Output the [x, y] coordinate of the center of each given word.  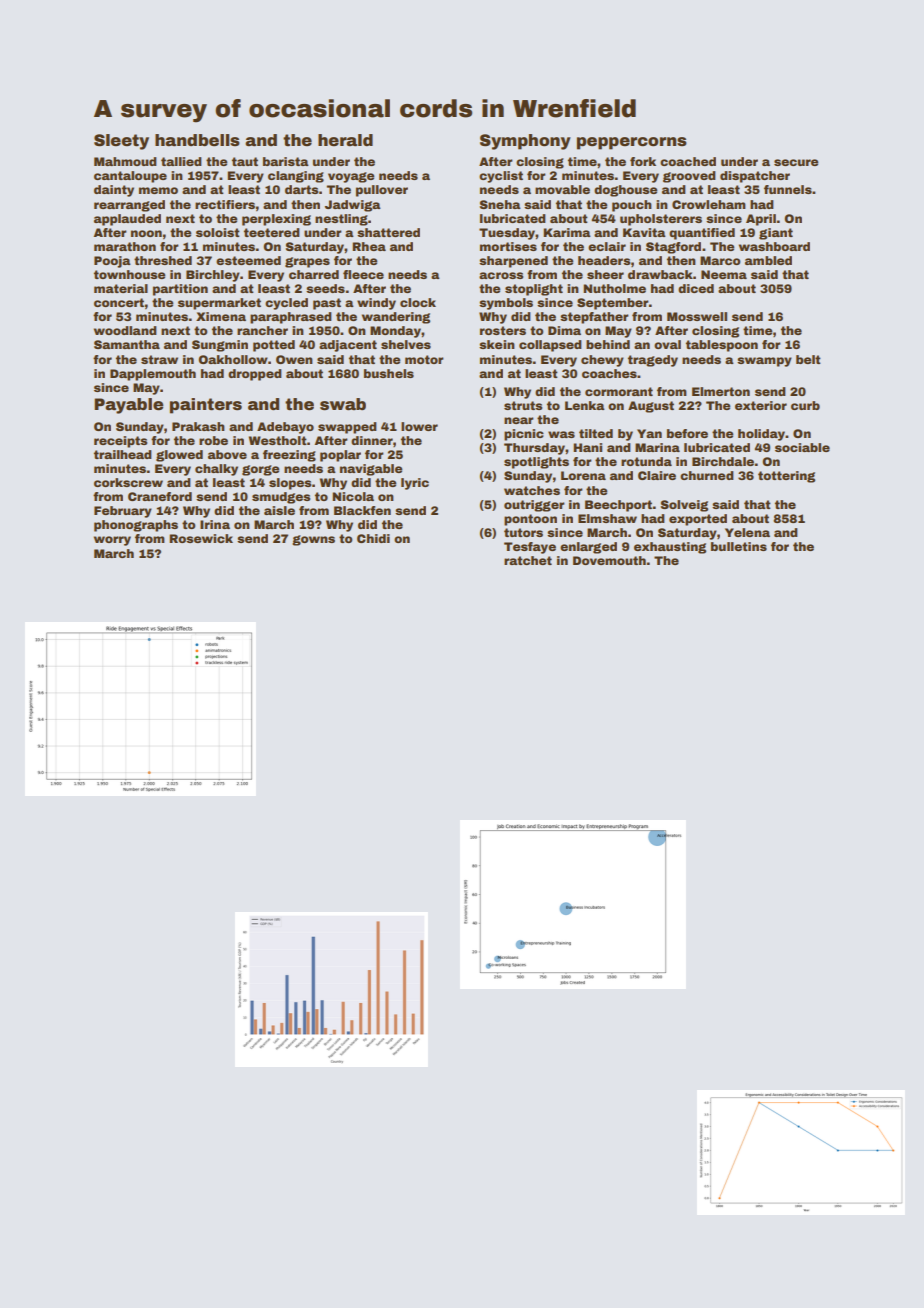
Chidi [373, 538]
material [121, 288]
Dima [564, 330]
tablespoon [722, 346]
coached [688, 161]
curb [805, 405]
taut [245, 161]
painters [206, 406]
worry [112, 541]
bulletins [739, 546]
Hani [587, 447]
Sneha [500, 204]
